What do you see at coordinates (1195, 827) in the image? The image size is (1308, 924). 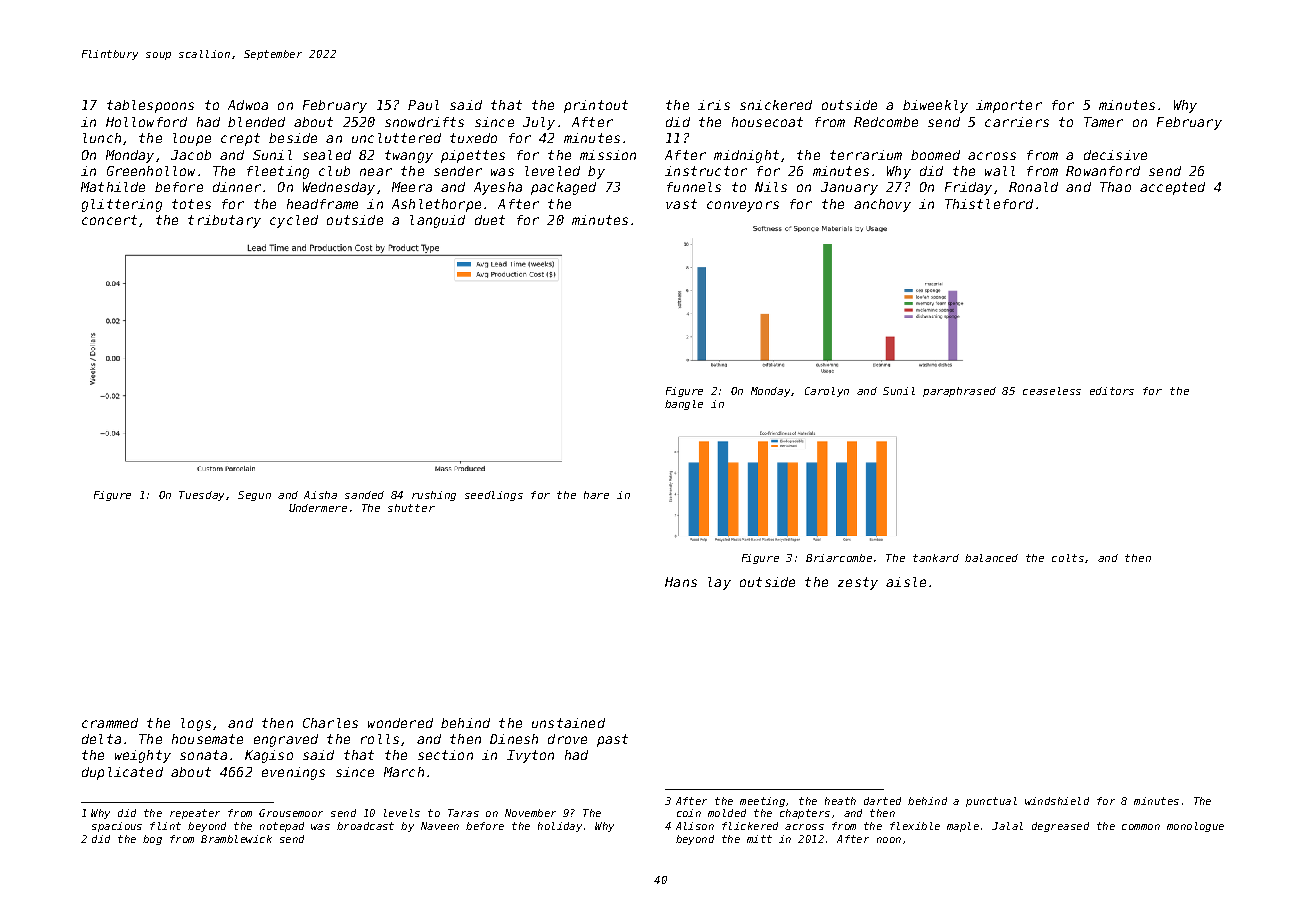 I see `monologue` at bounding box center [1195, 827].
